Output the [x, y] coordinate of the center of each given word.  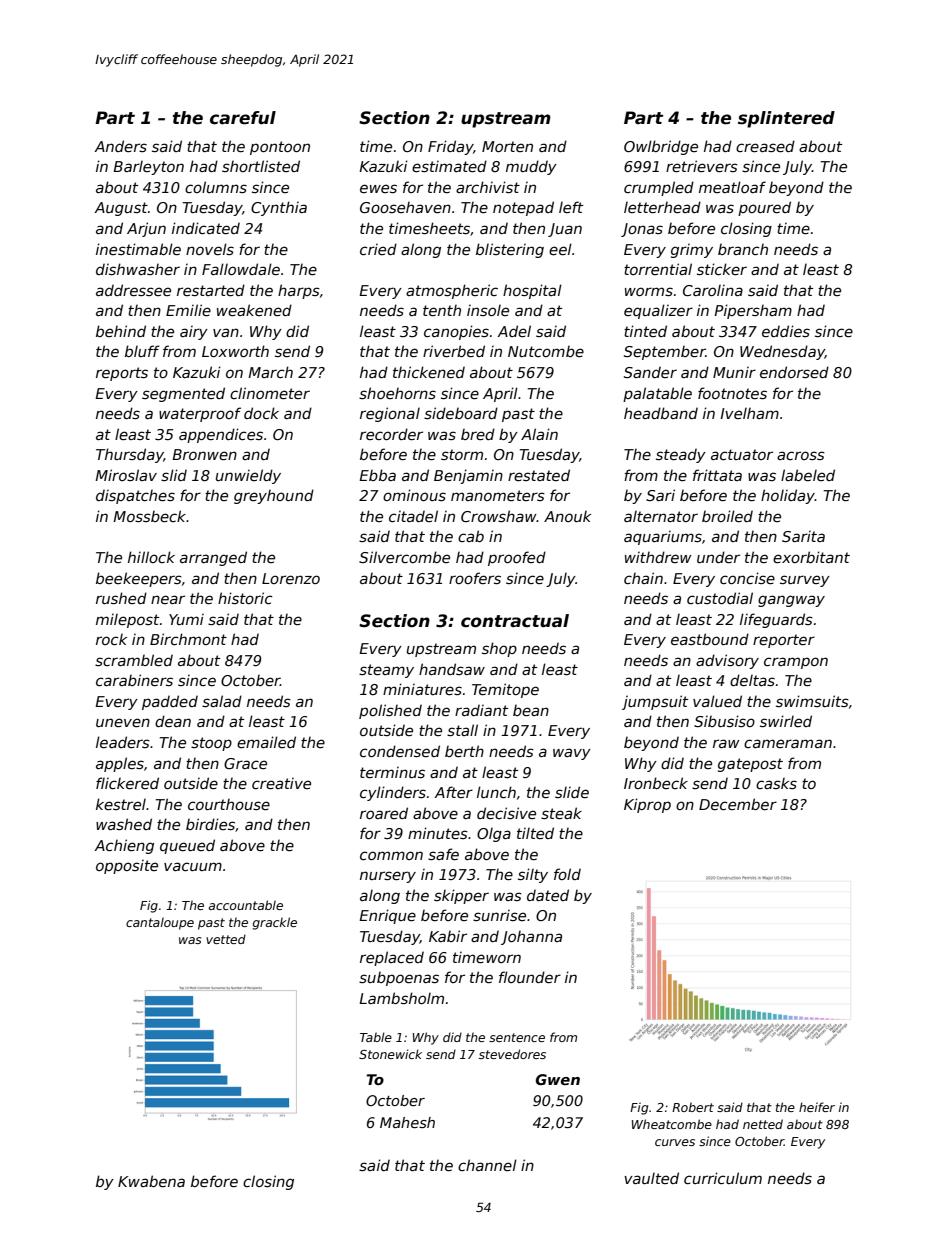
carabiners [134, 680]
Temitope [505, 690]
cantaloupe [160, 923]
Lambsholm [401, 998]
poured [764, 208]
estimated [449, 166]
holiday [788, 496]
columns [216, 187]
